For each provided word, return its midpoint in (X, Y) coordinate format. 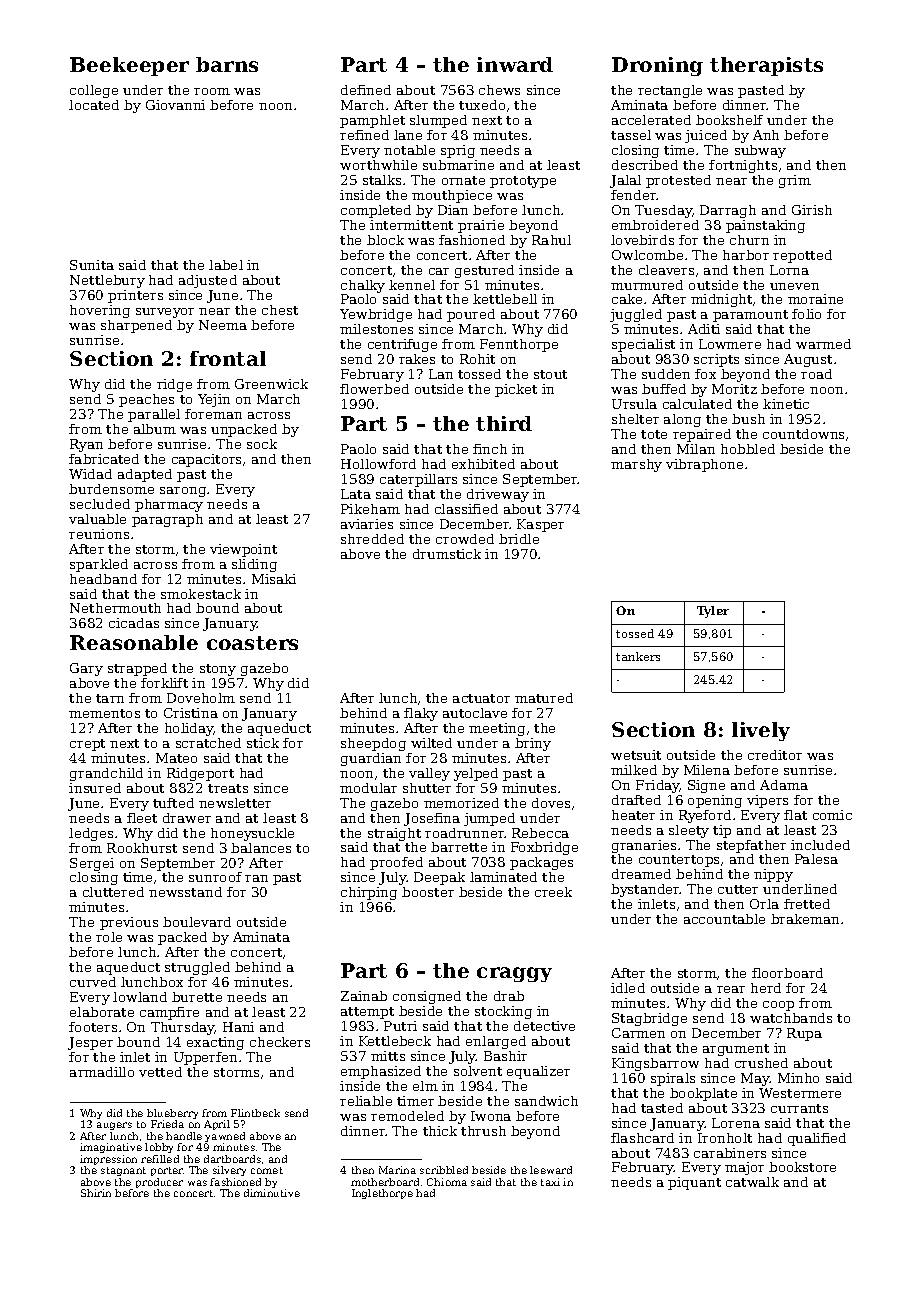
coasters (252, 643)
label (226, 265)
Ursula (634, 404)
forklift (164, 683)
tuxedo (482, 105)
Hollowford (378, 464)
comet (267, 1170)
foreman (213, 414)
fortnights (743, 166)
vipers (767, 801)
